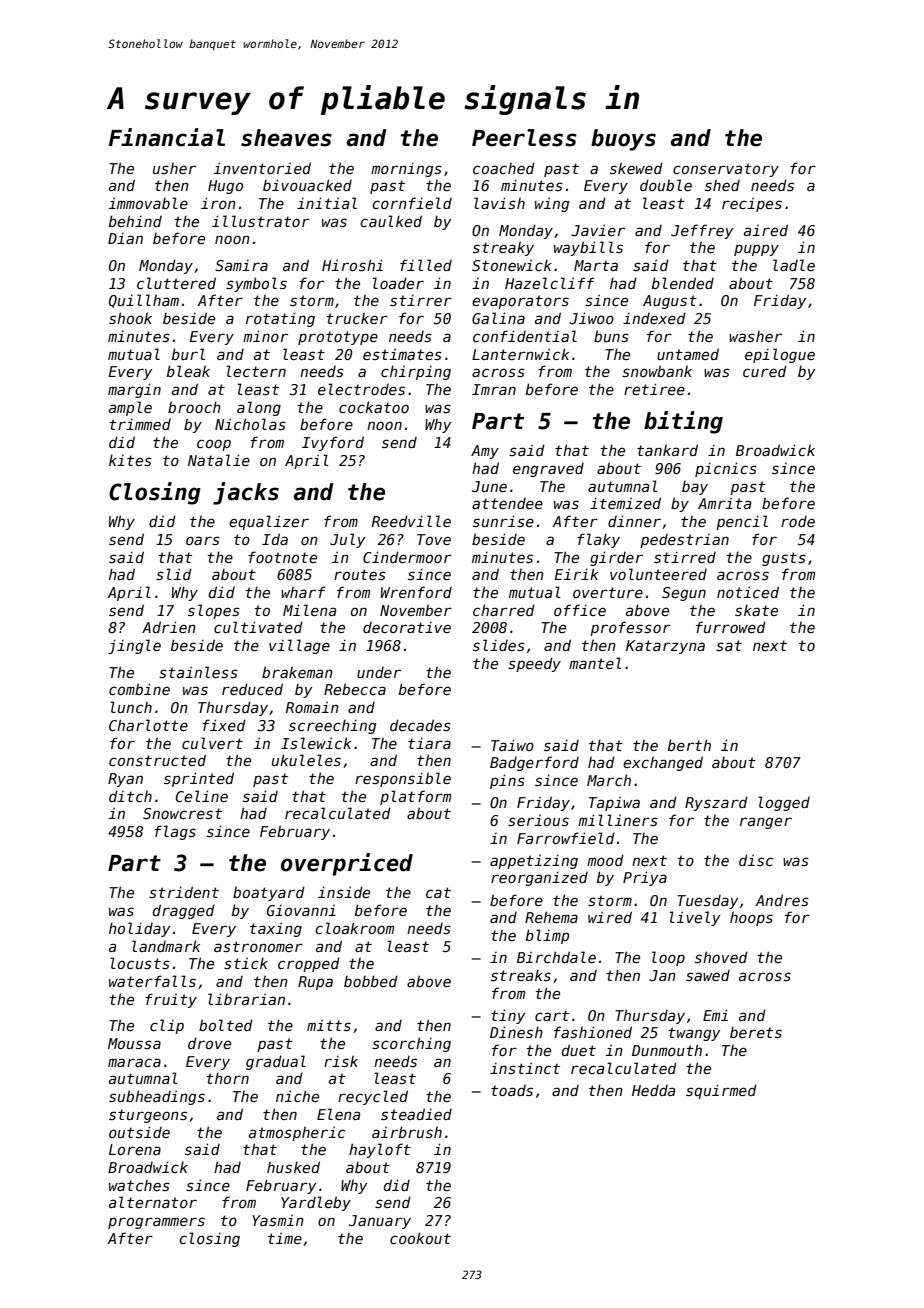  I want to click on filled, so click(426, 265).
